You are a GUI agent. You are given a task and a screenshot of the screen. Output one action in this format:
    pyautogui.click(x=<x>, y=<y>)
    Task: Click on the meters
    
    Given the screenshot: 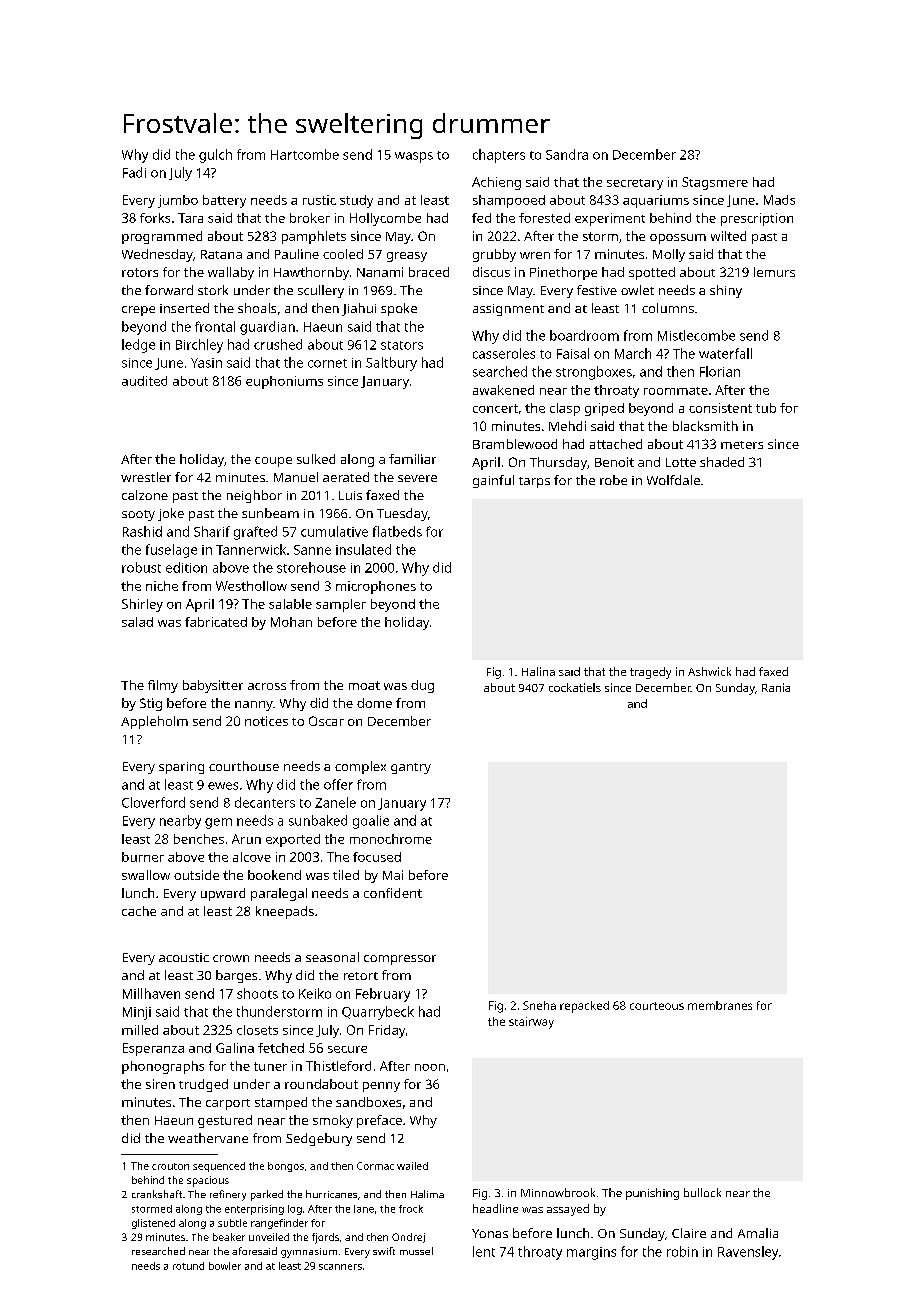 What is the action you would take?
    pyautogui.click(x=742, y=445)
